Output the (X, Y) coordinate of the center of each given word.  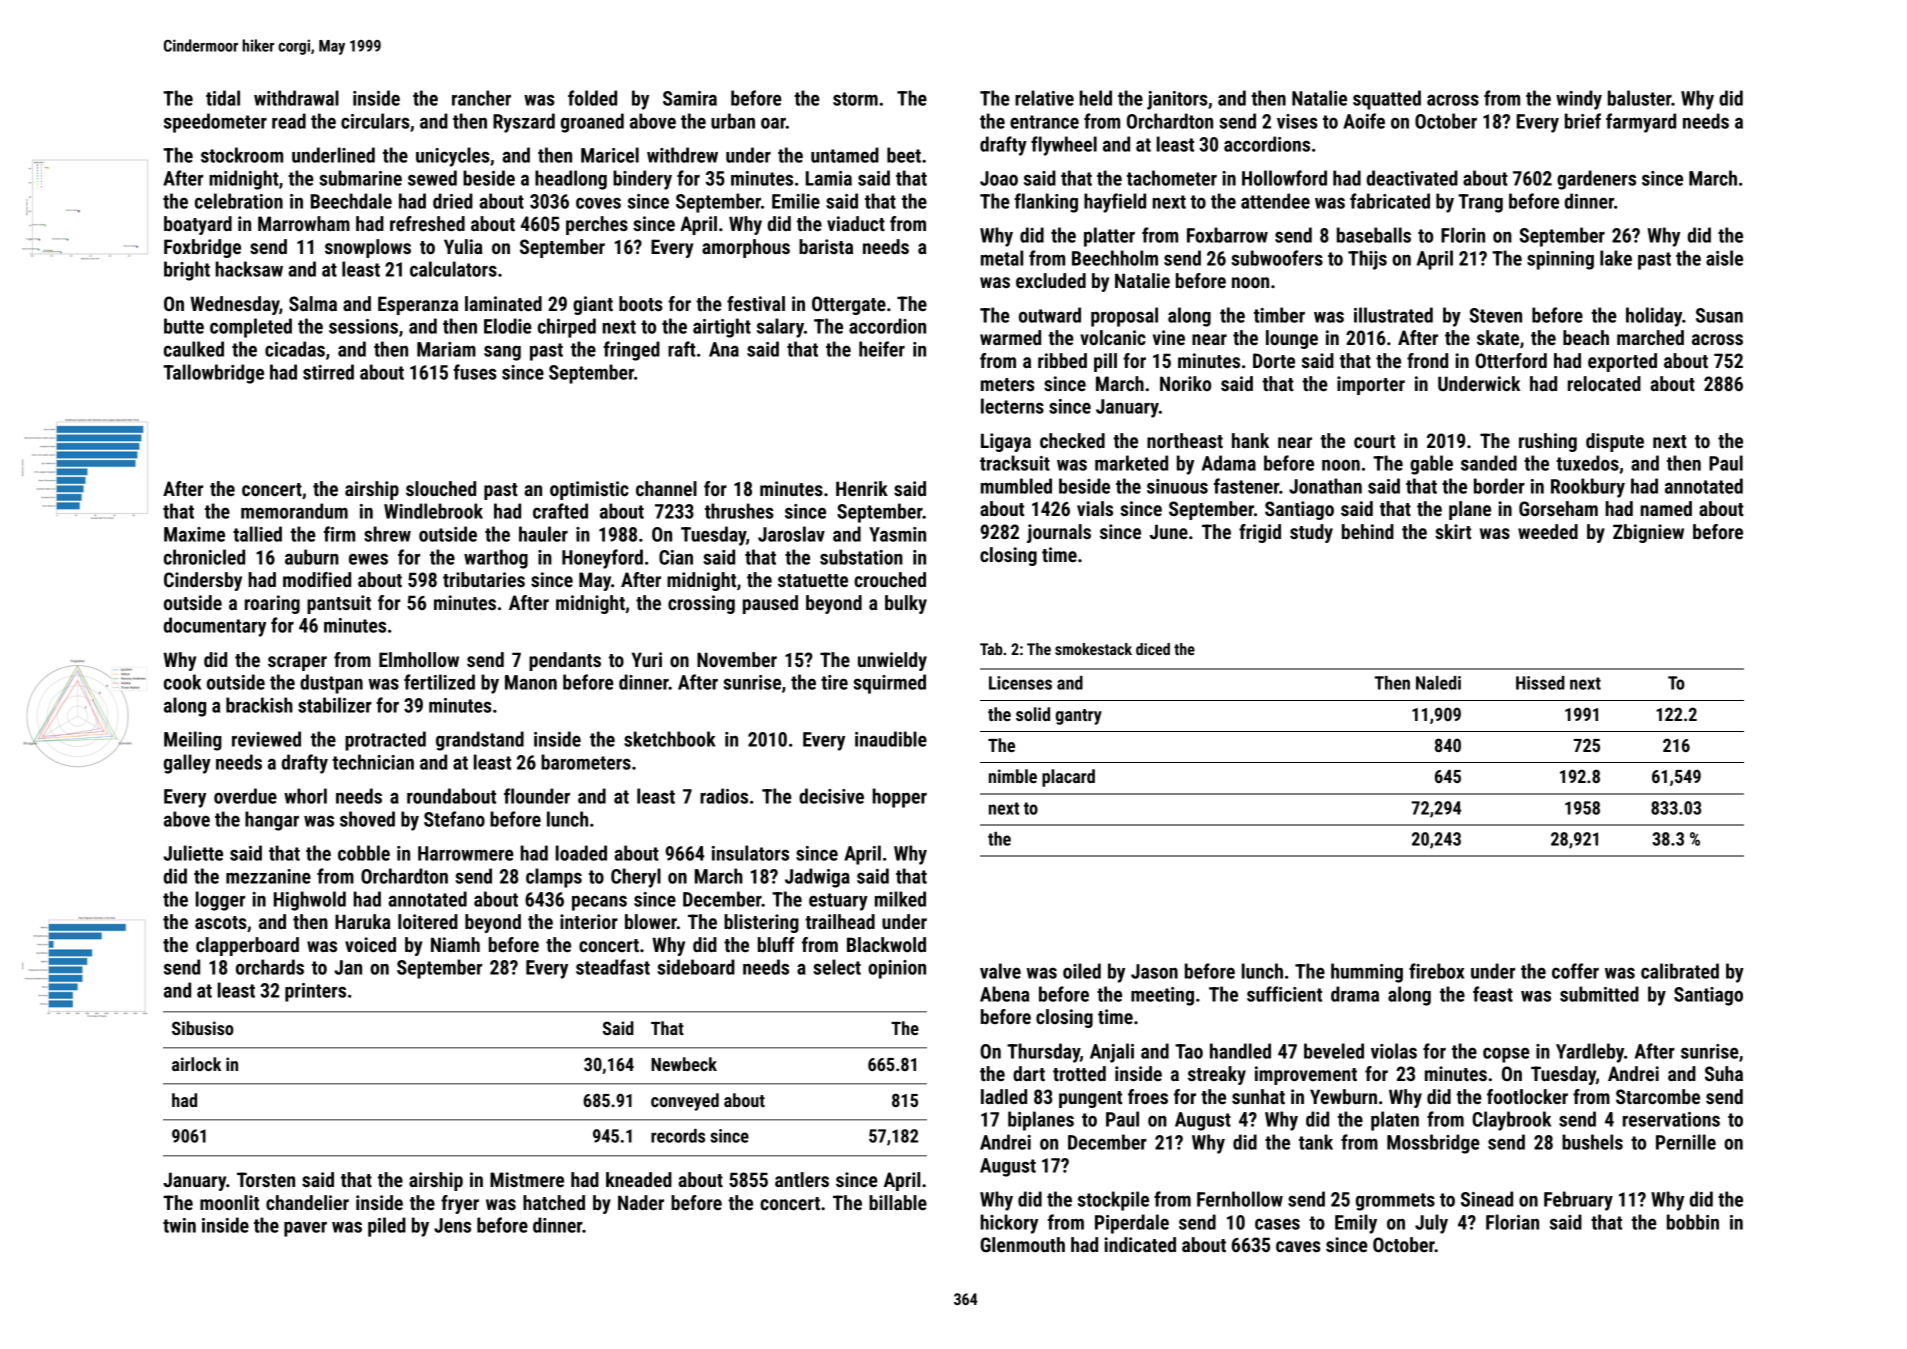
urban (733, 121)
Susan (1719, 315)
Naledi (1438, 683)
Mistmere (527, 1179)
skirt (1453, 531)
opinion (897, 969)
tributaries (484, 579)
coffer (1575, 971)
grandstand (480, 741)
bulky (906, 604)
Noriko (1185, 383)
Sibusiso (203, 1028)
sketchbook (670, 739)
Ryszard (524, 123)
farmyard (1641, 123)
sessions (363, 326)
